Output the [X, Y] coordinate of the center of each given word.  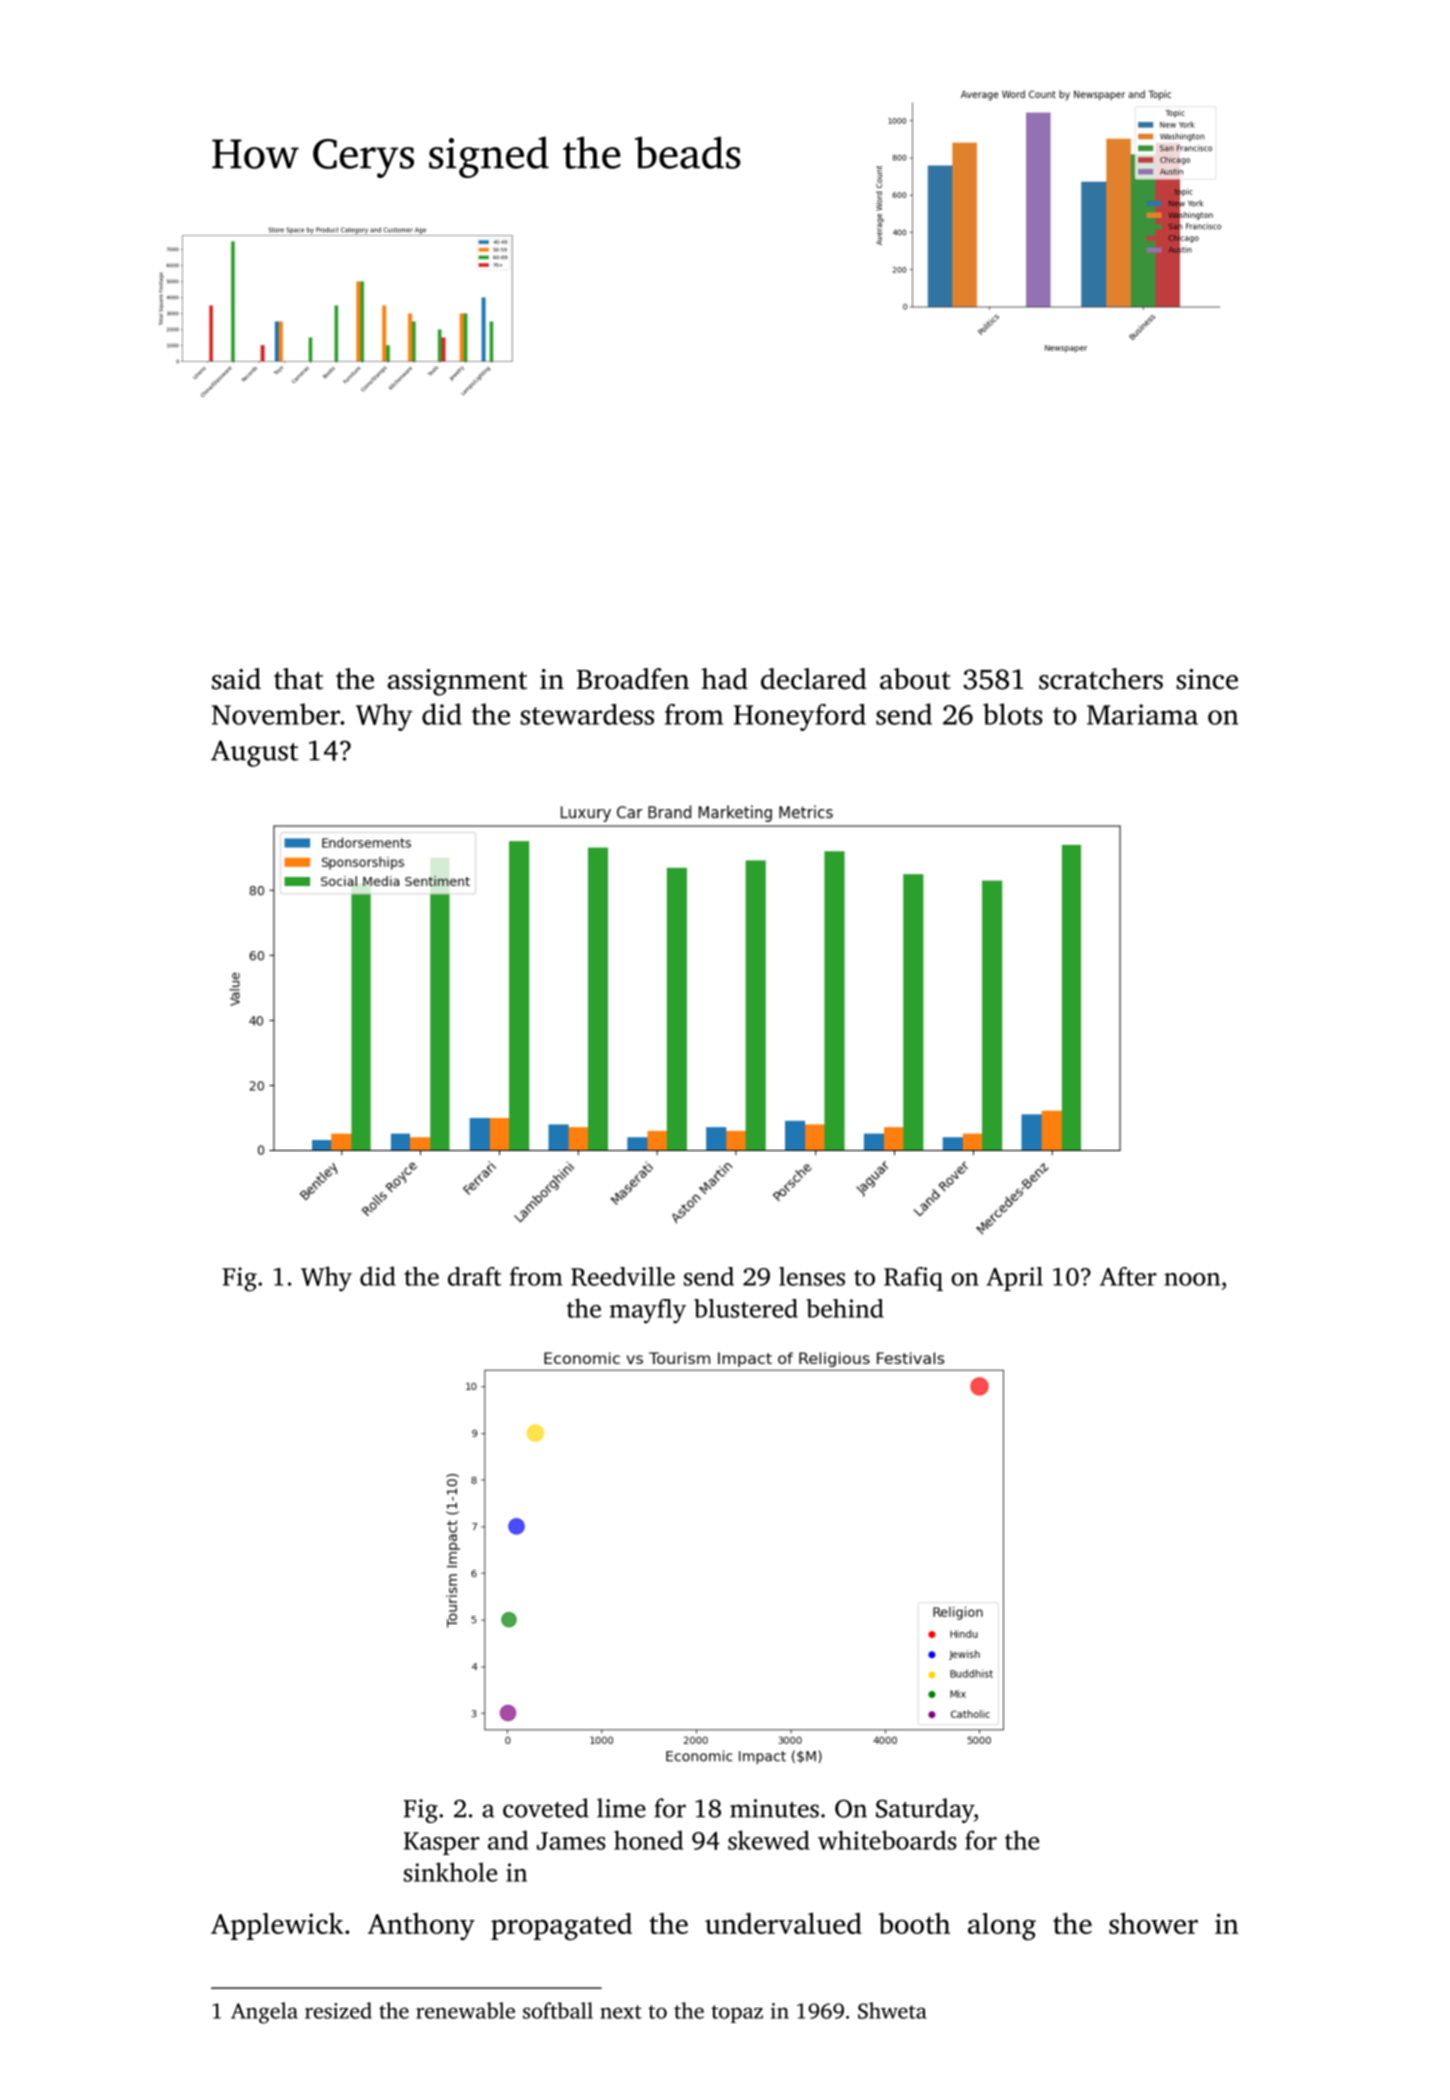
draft [475, 1276]
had [724, 679]
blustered [746, 1308]
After [1128, 1276]
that [298, 679]
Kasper [442, 1843]
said [236, 679]
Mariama [1142, 714]
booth [914, 1923]
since [1207, 679]
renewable [465, 2010]
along [1002, 1926]
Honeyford [800, 717]
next [621, 2012]
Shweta [892, 2010]
